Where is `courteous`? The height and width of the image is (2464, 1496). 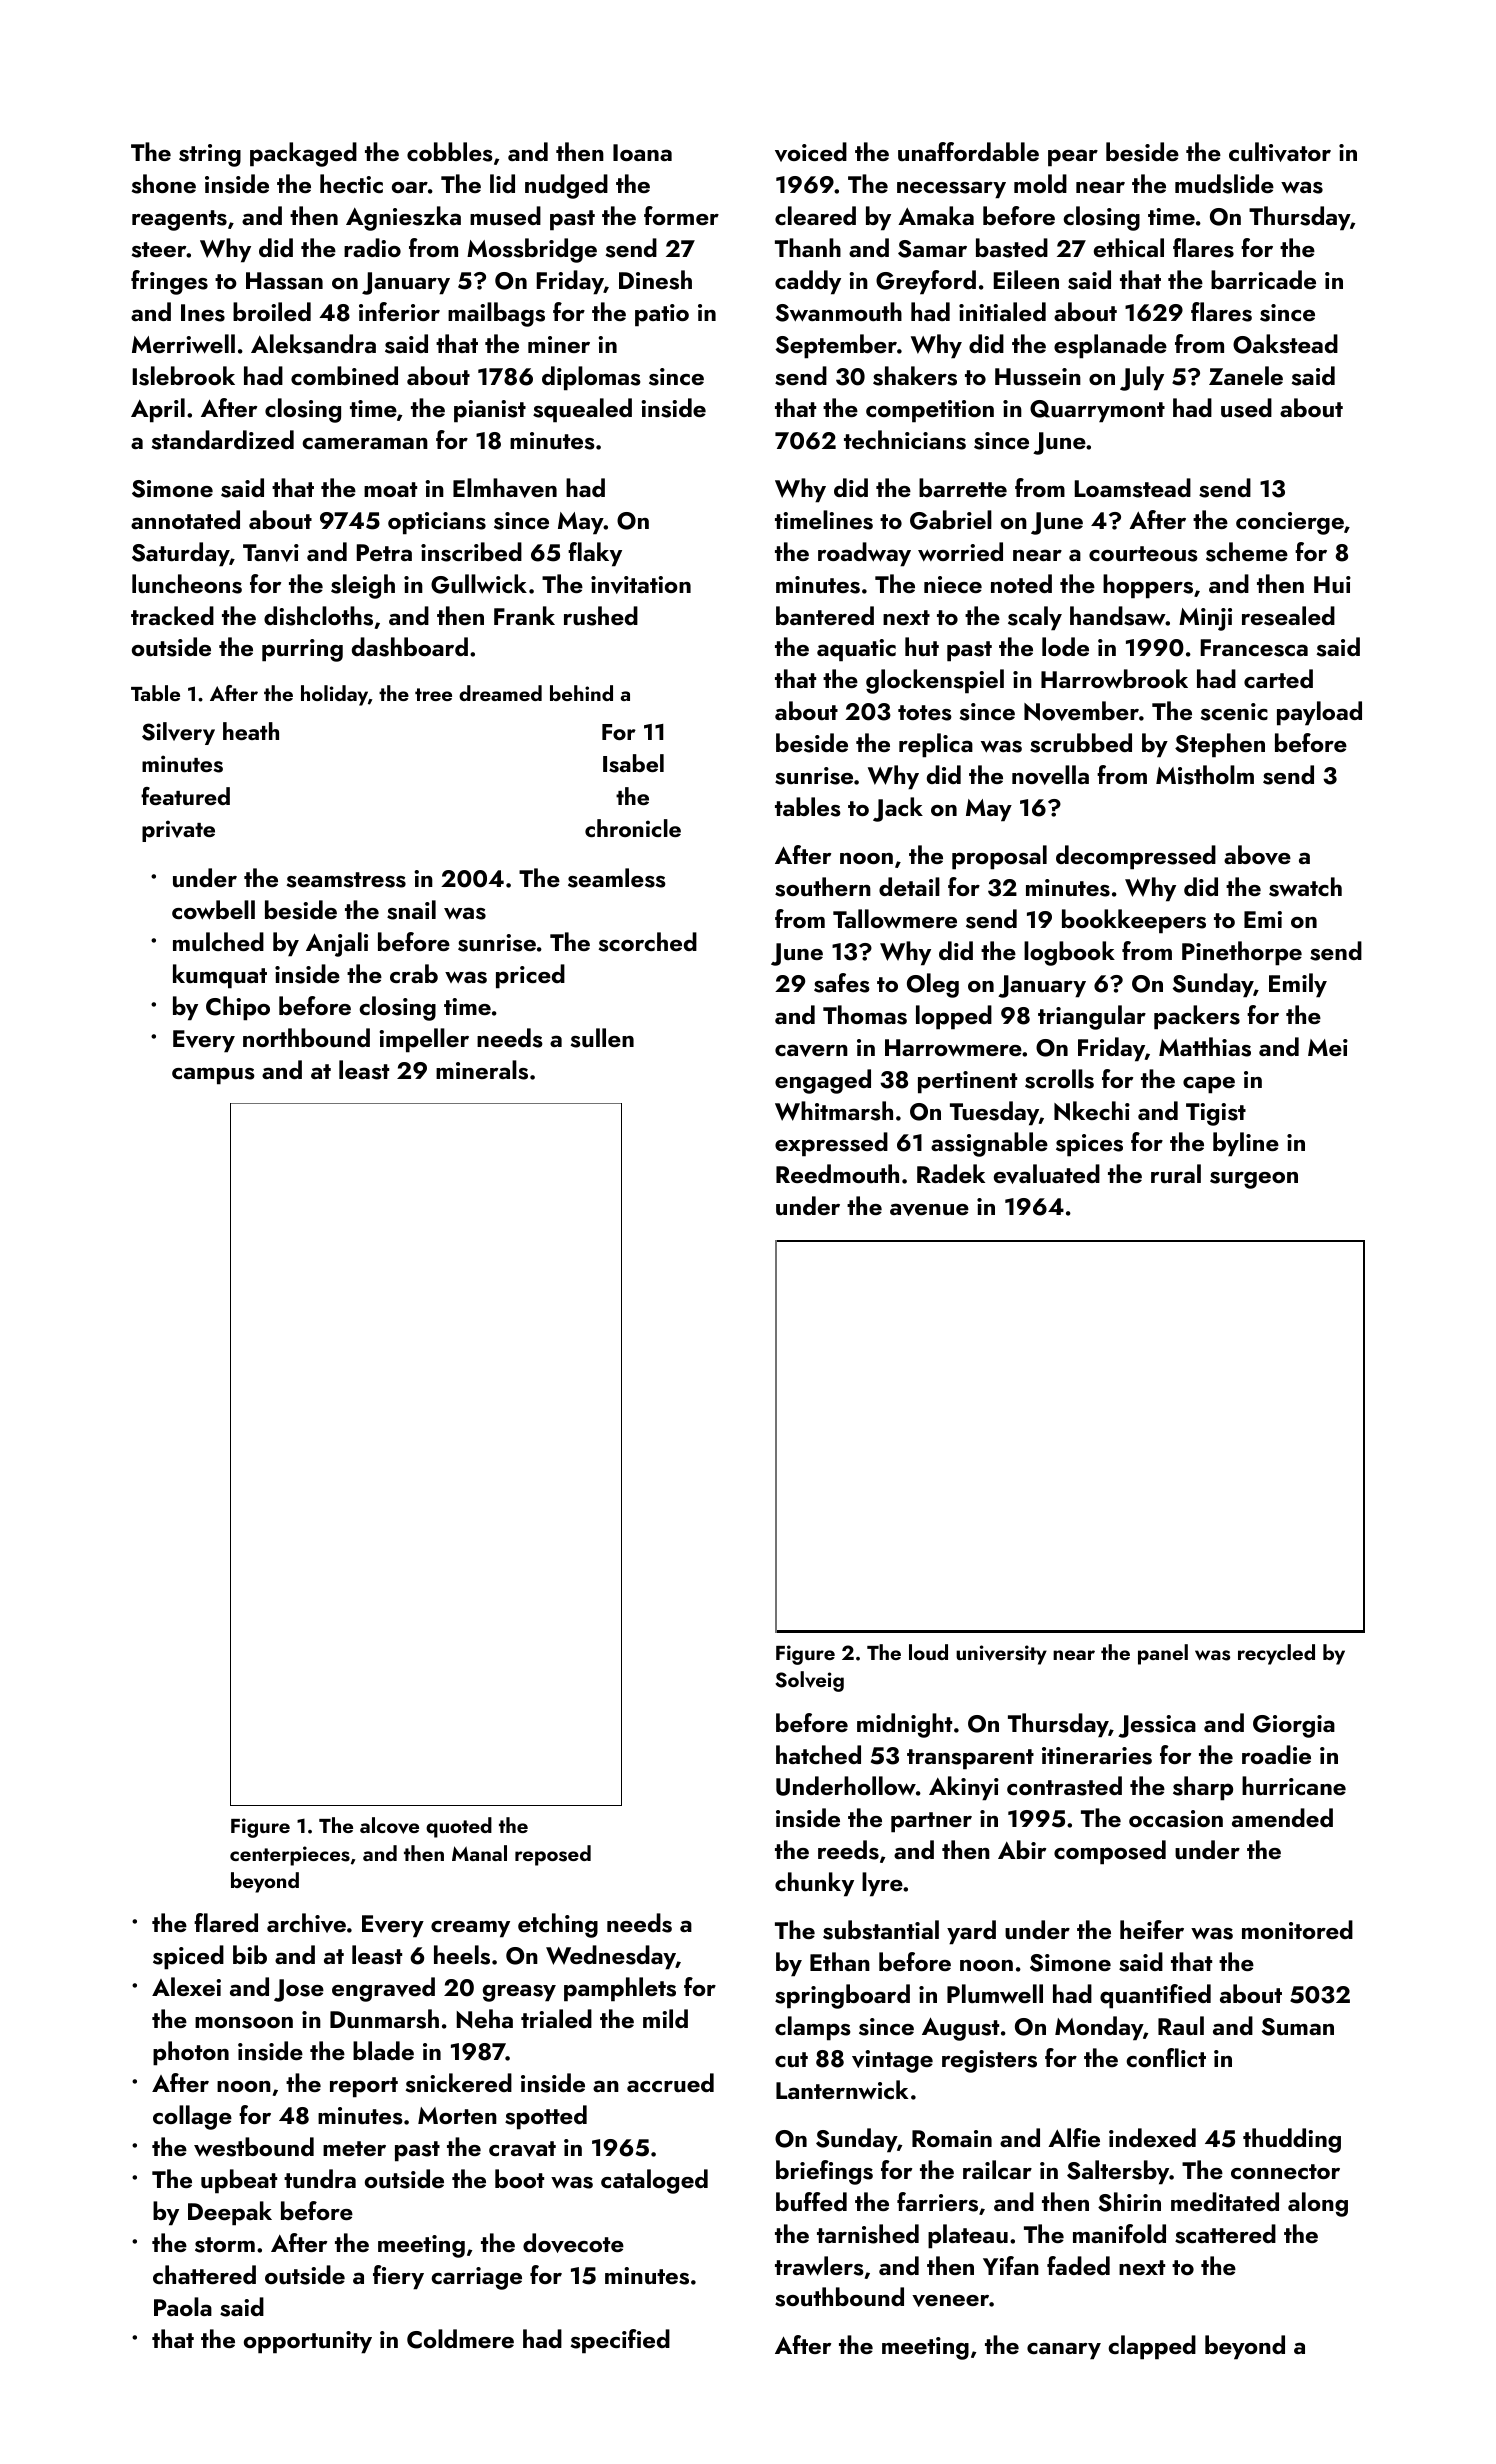 courteous is located at coordinates (1143, 554).
